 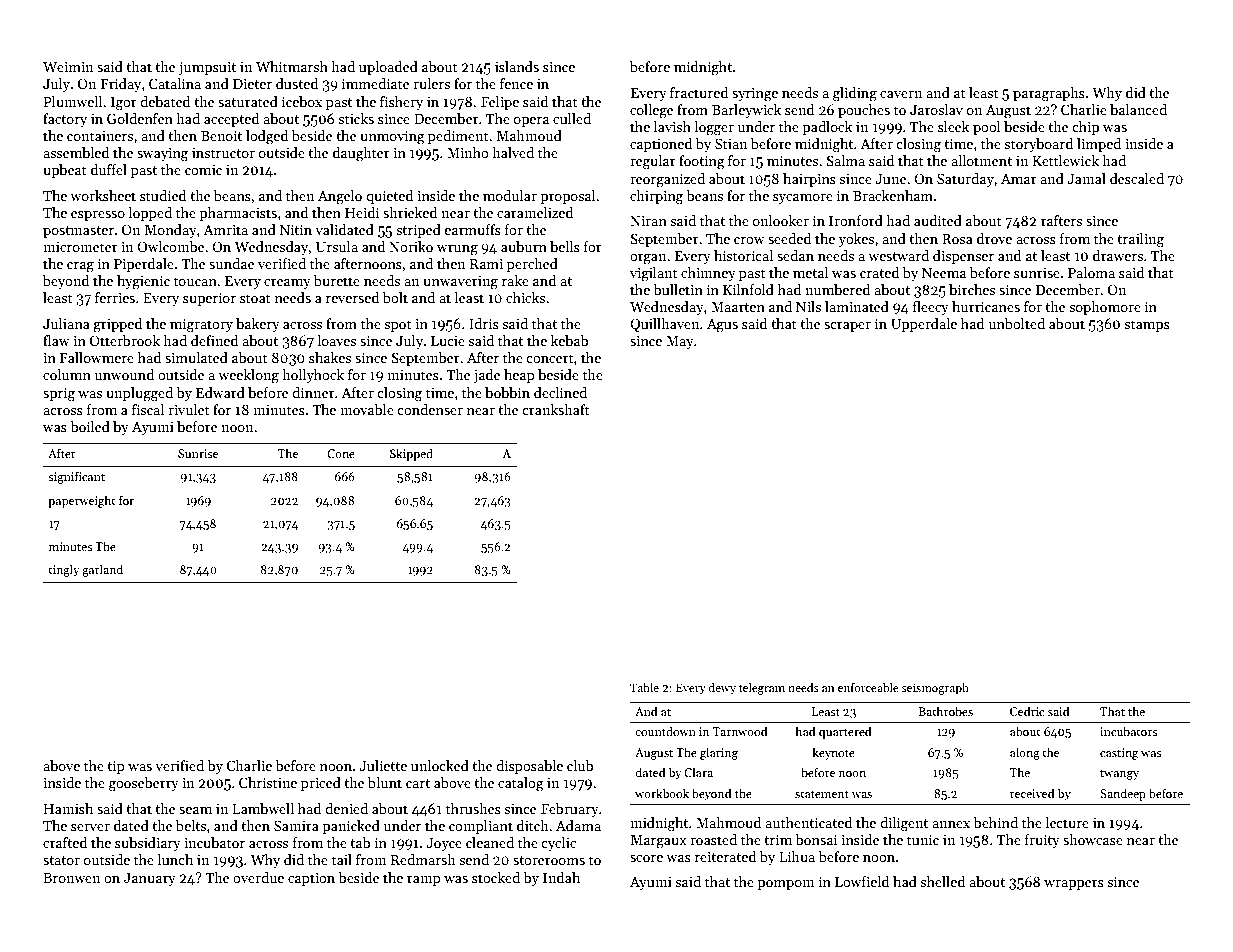 I want to click on hairpins, so click(x=809, y=180).
